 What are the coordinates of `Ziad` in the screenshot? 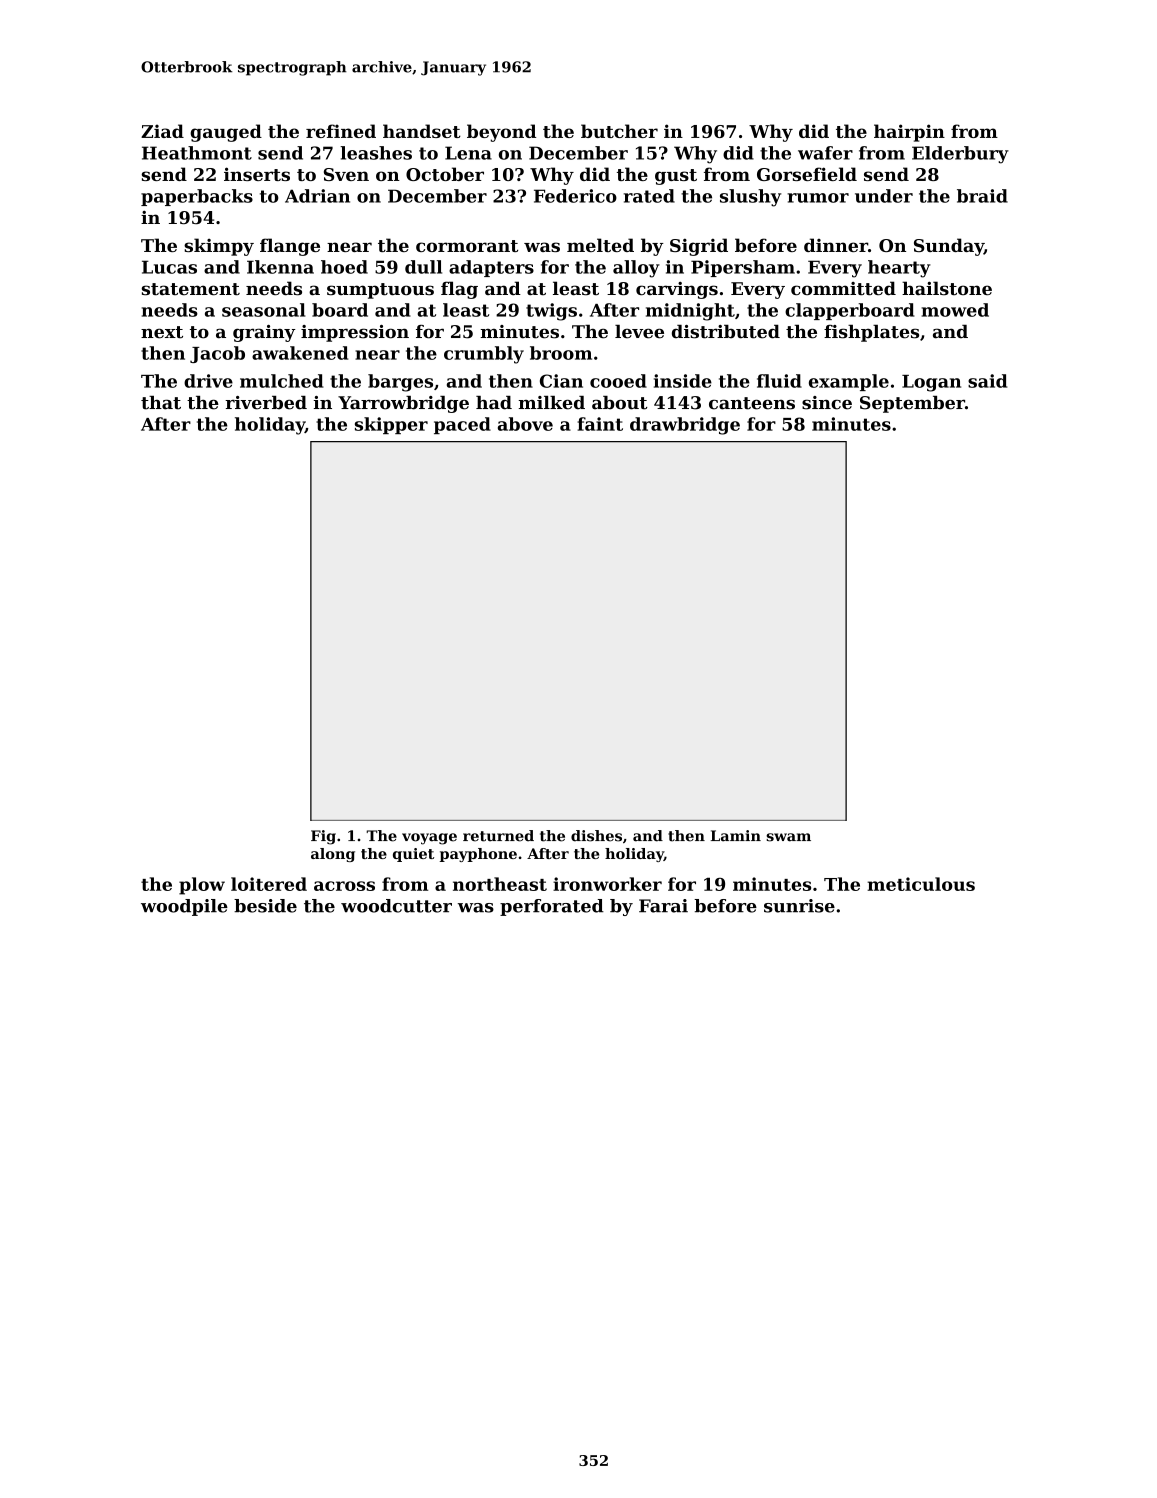 It's located at (162, 131).
